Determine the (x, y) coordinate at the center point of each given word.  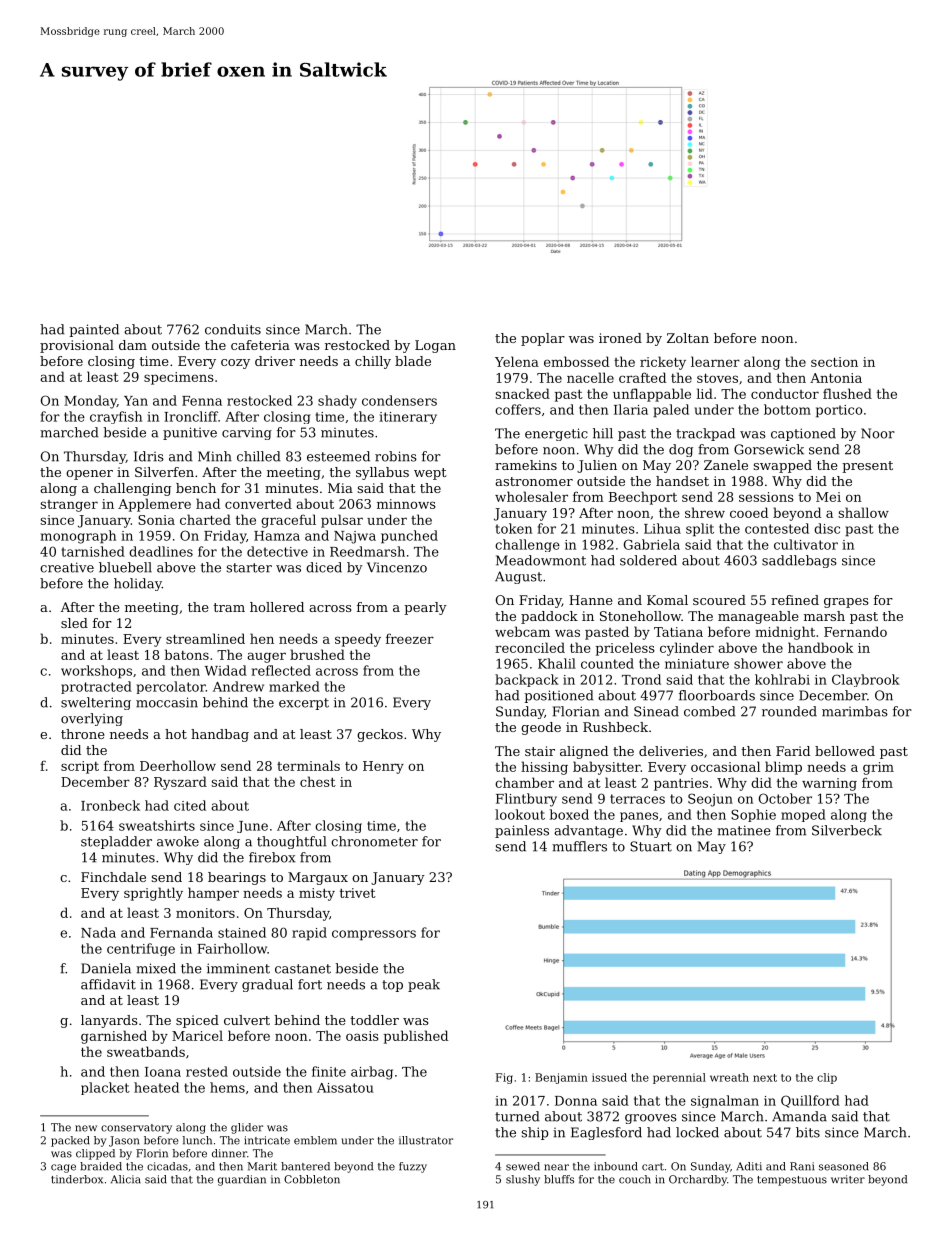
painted (94, 330)
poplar (543, 339)
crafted (642, 377)
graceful (288, 521)
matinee (744, 830)
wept (430, 474)
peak (424, 985)
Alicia (126, 1179)
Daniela (106, 968)
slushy (523, 1180)
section (834, 362)
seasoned (844, 1166)
